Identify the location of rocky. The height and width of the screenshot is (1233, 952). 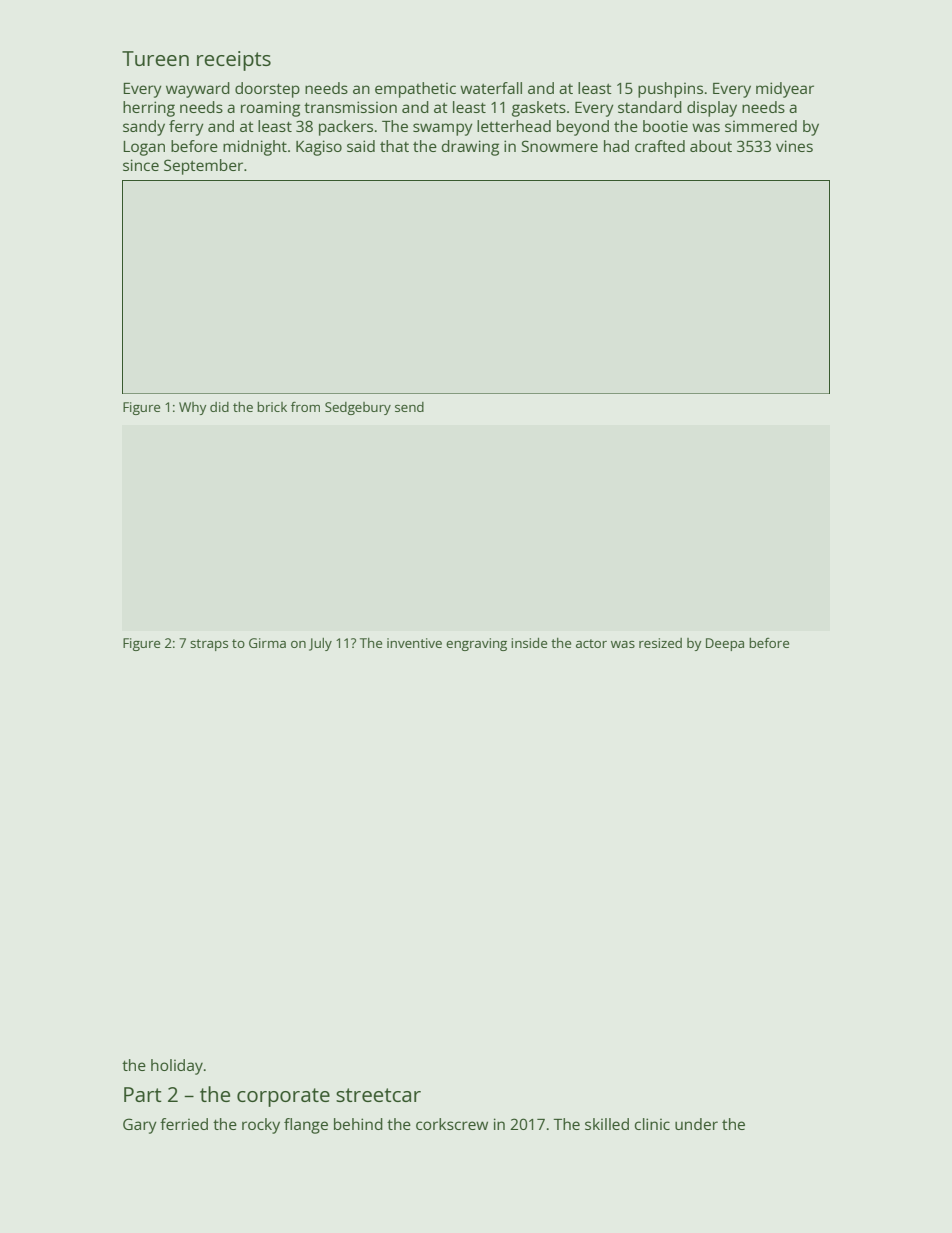
(261, 1126).
